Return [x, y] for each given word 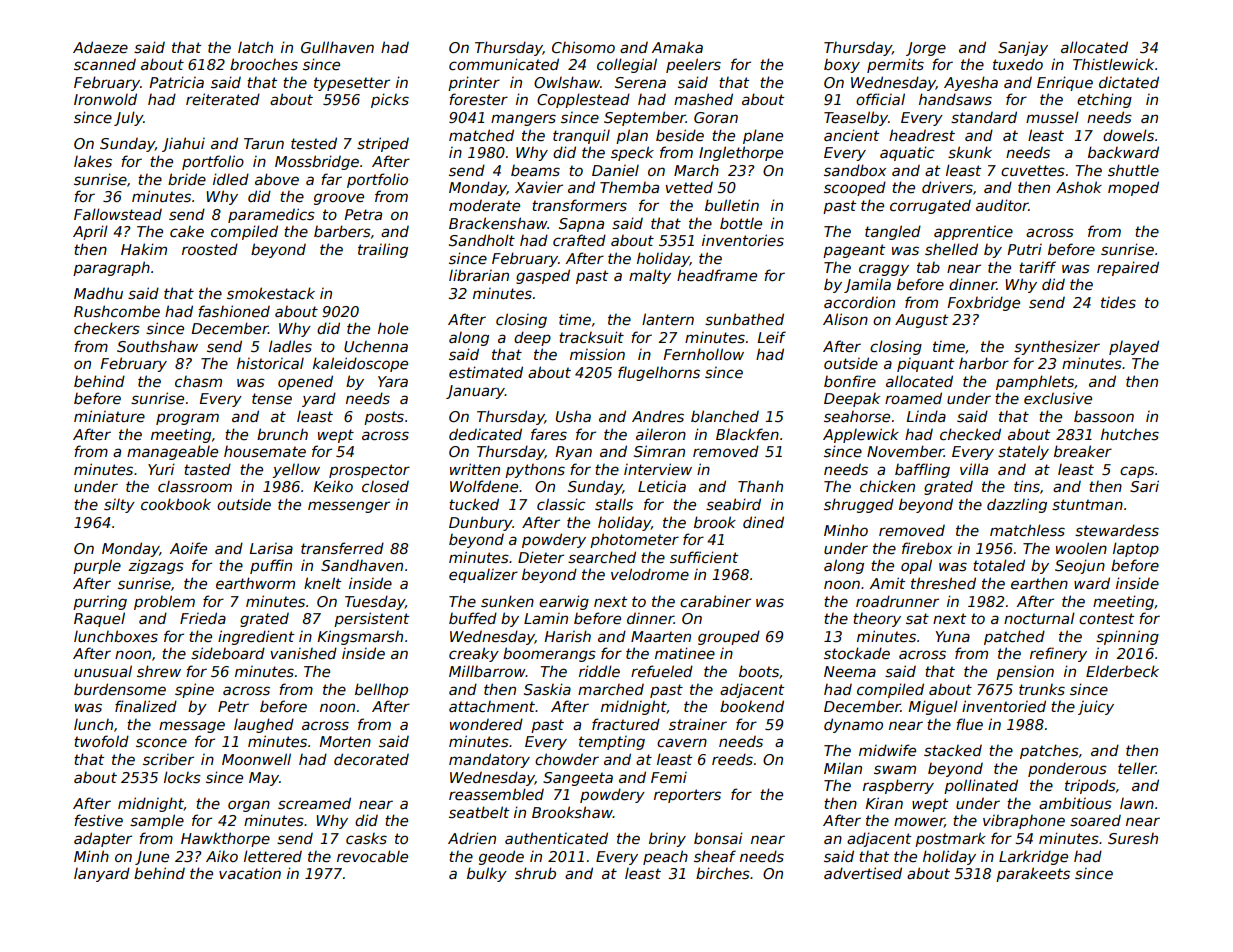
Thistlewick [1113, 64]
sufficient [704, 557]
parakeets [1033, 874]
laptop [1136, 549]
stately [1023, 452]
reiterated [223, 99]
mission [597, 354]
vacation [250, 873]
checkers [107, 328]
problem [164, 602]
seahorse [857, 416]
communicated [504, 64]
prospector [369, 471]
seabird [733, 504]
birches [723, 873]
